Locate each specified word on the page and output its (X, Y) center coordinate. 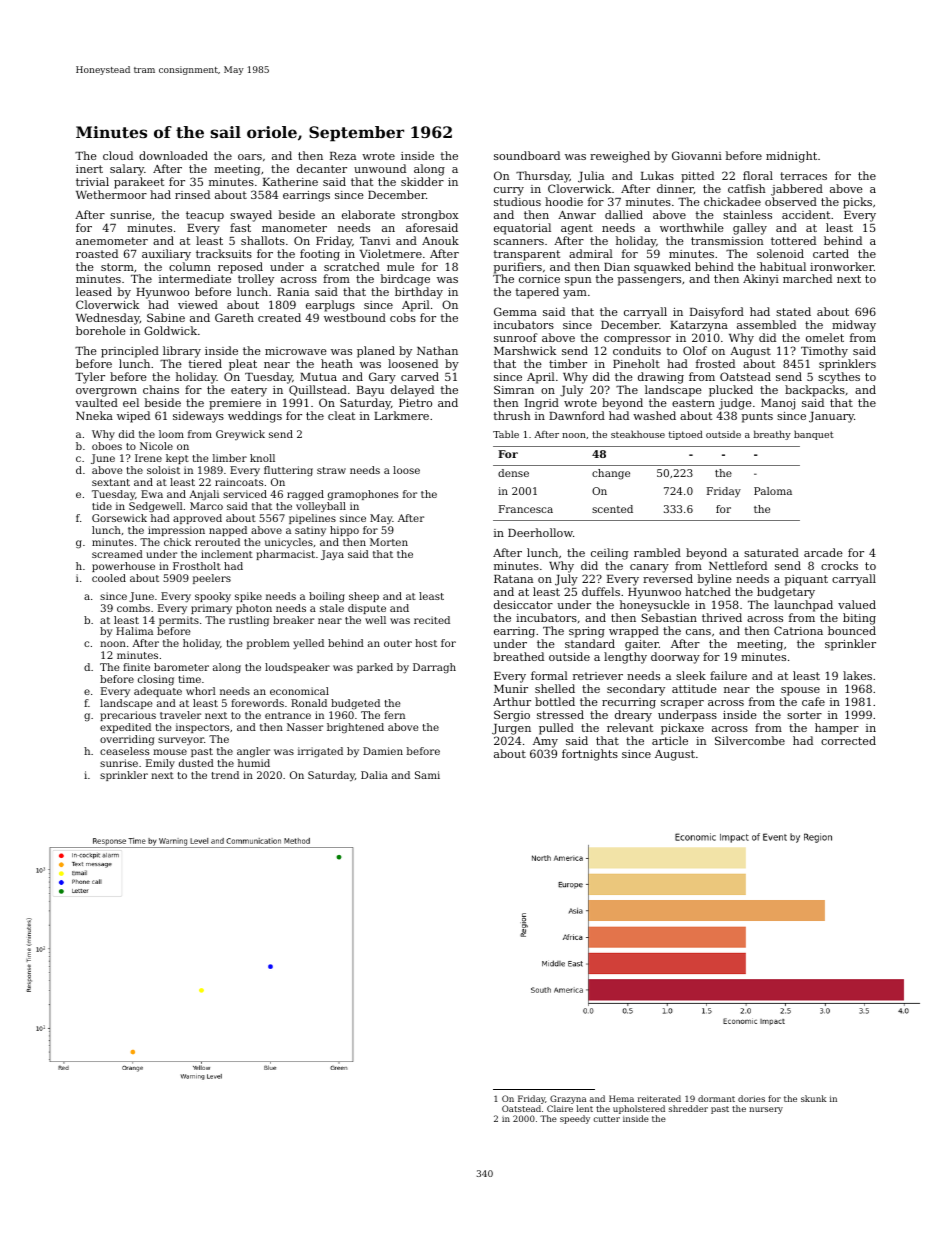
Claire (560, 1108)
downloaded (173, 155)
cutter (606, 1119)
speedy (575, 1119)
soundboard (527, 155)
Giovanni (697, 155)
